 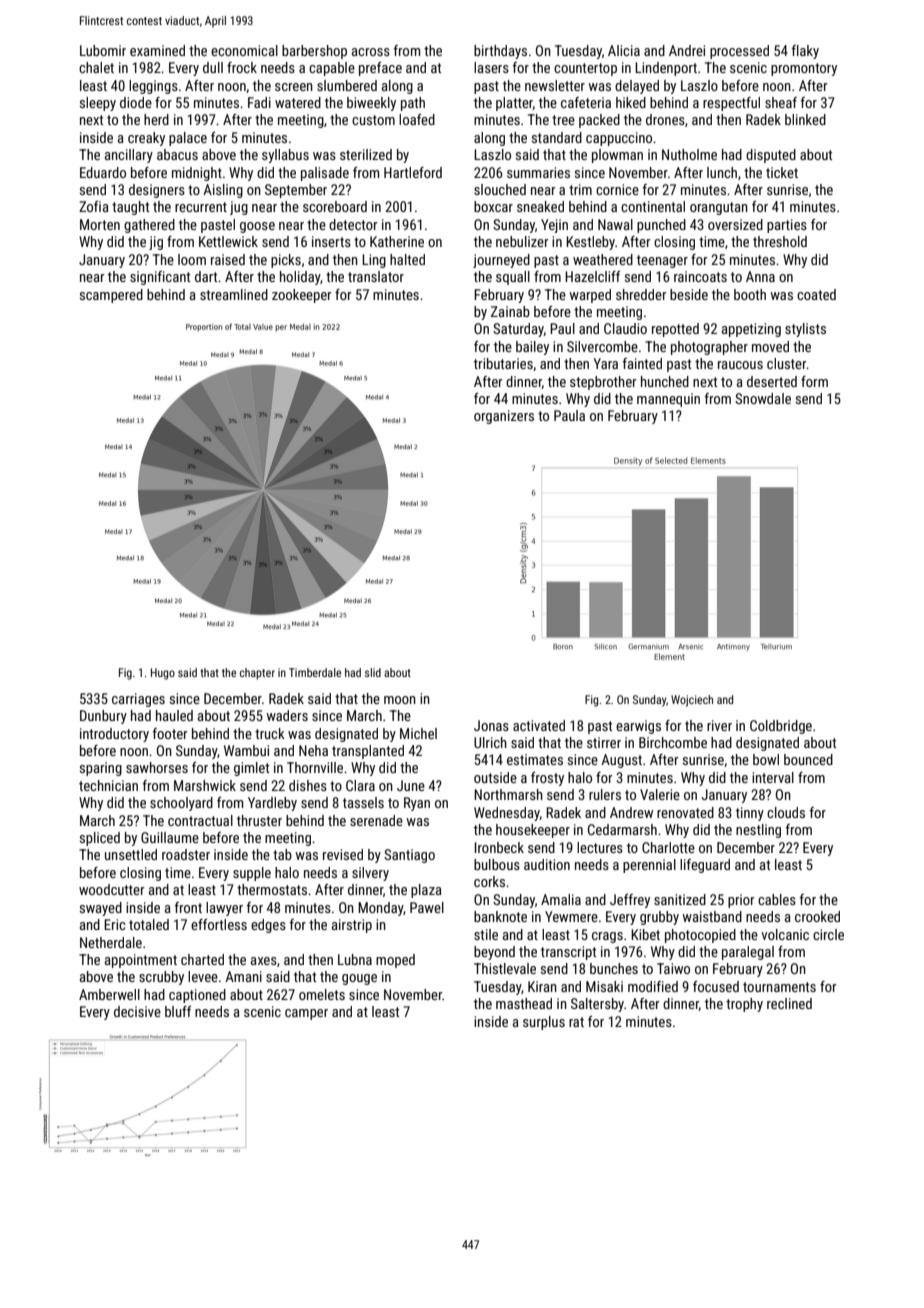 What do you see at coordinates (376, 276) in the document?
I see `translator` at bounding box center [376, 276].
